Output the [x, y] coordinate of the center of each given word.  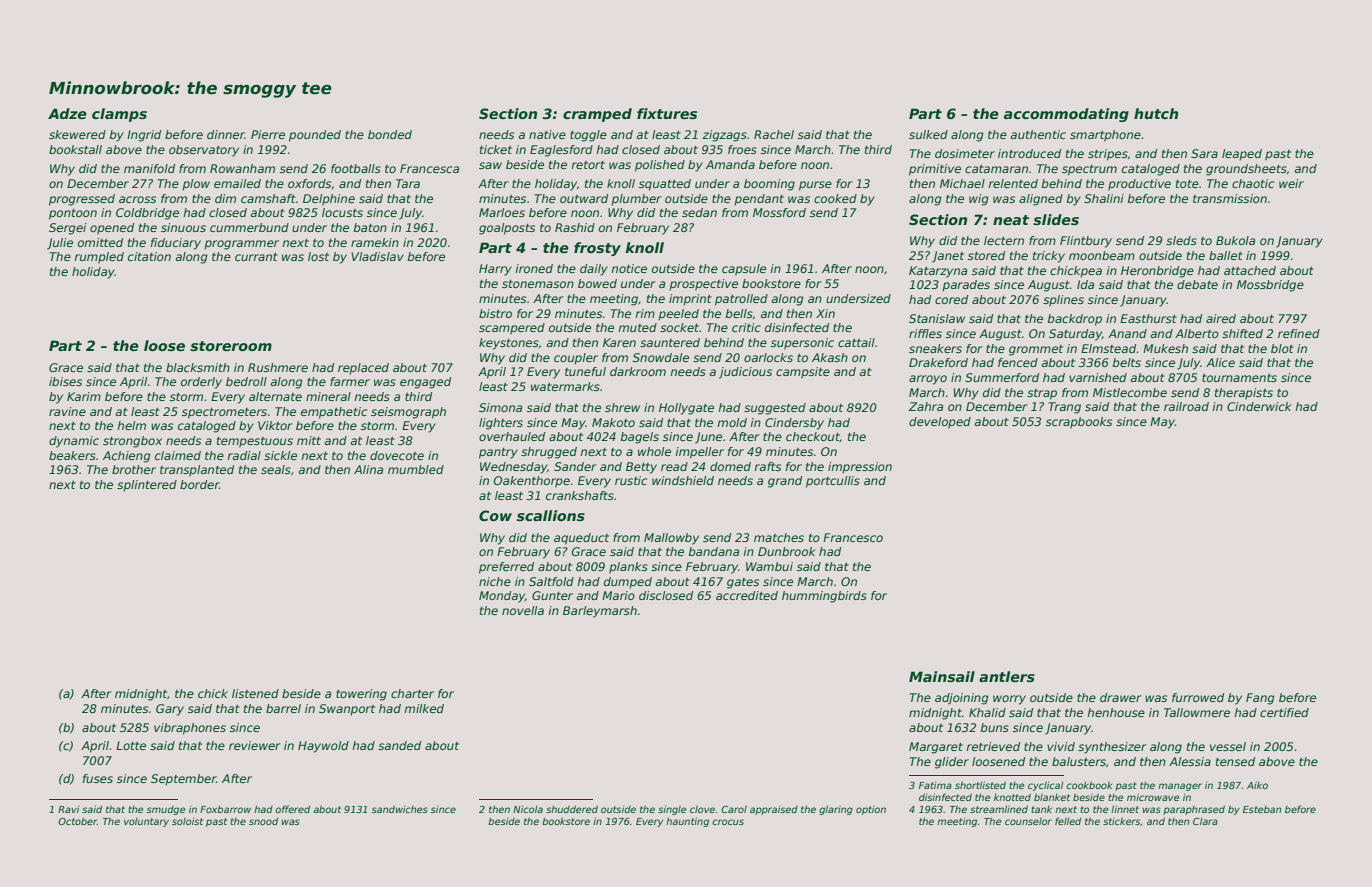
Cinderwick [1259, 406]
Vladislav [377, 256]
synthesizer [1112, 748]
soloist [187, 821]
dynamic [74, 442]
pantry [498, 453]
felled [1068, 821]
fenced [1018, 362]
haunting [687, 822]
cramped [597, 115]
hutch [1156, 113]
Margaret [936, 748]
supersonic [802, 344]
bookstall [75, 149]
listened [255, 693]
